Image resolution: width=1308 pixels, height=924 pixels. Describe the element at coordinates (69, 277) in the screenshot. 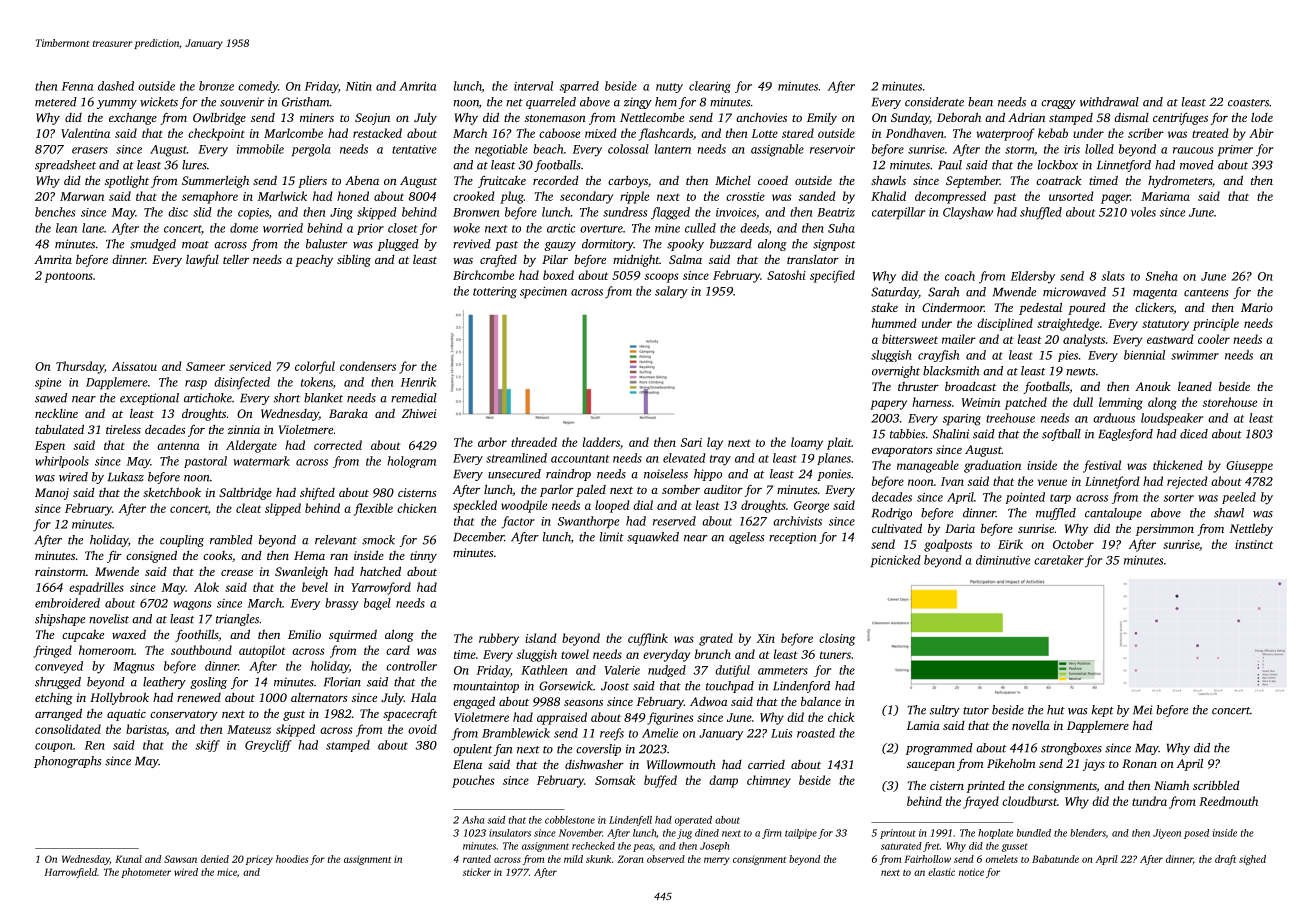

I see `pontoons` at that location.
